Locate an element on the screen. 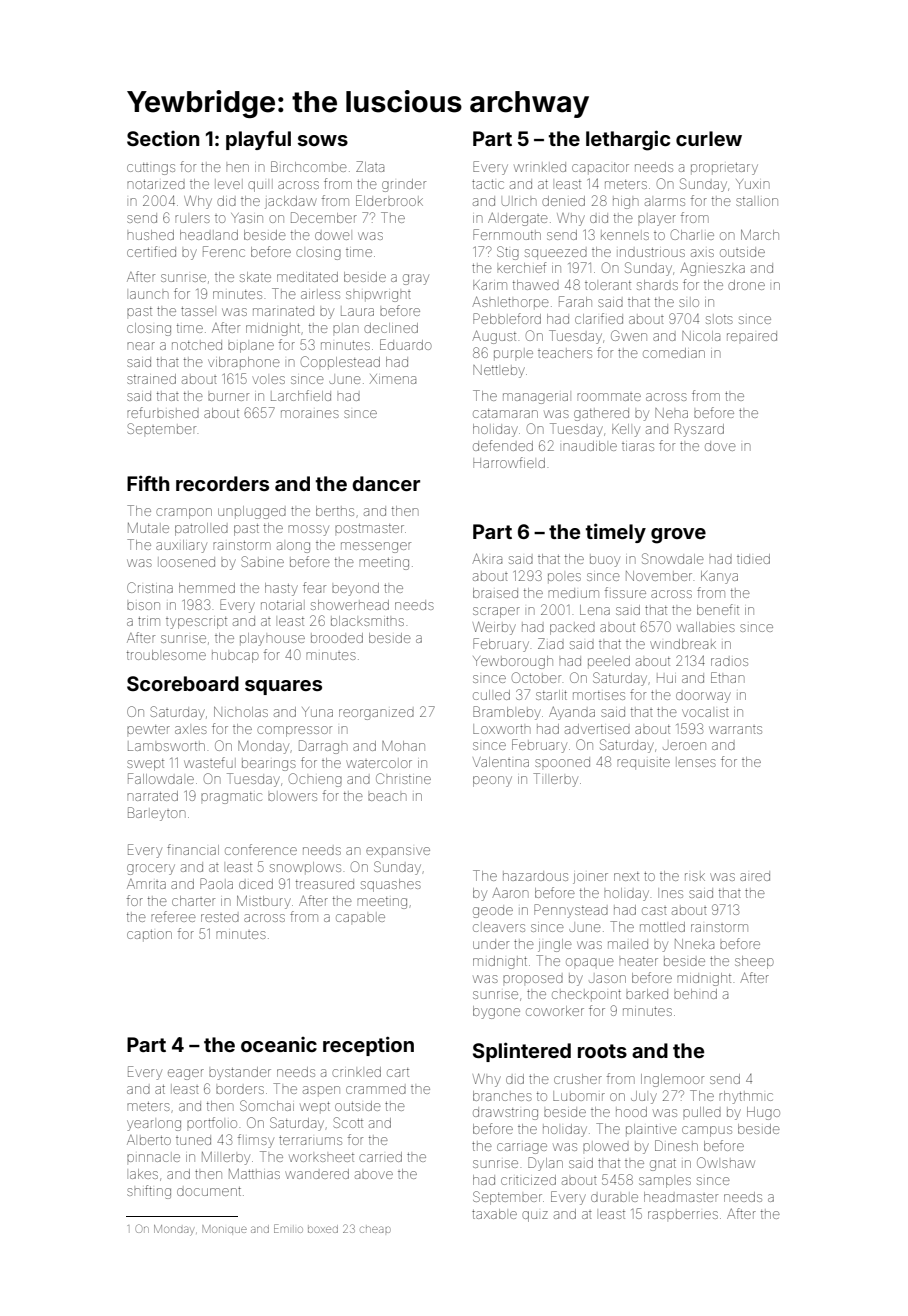 Image resolution: width=908 pixels, height=1316 pixels. Elderbrook is located at coordinates (389, 200).
